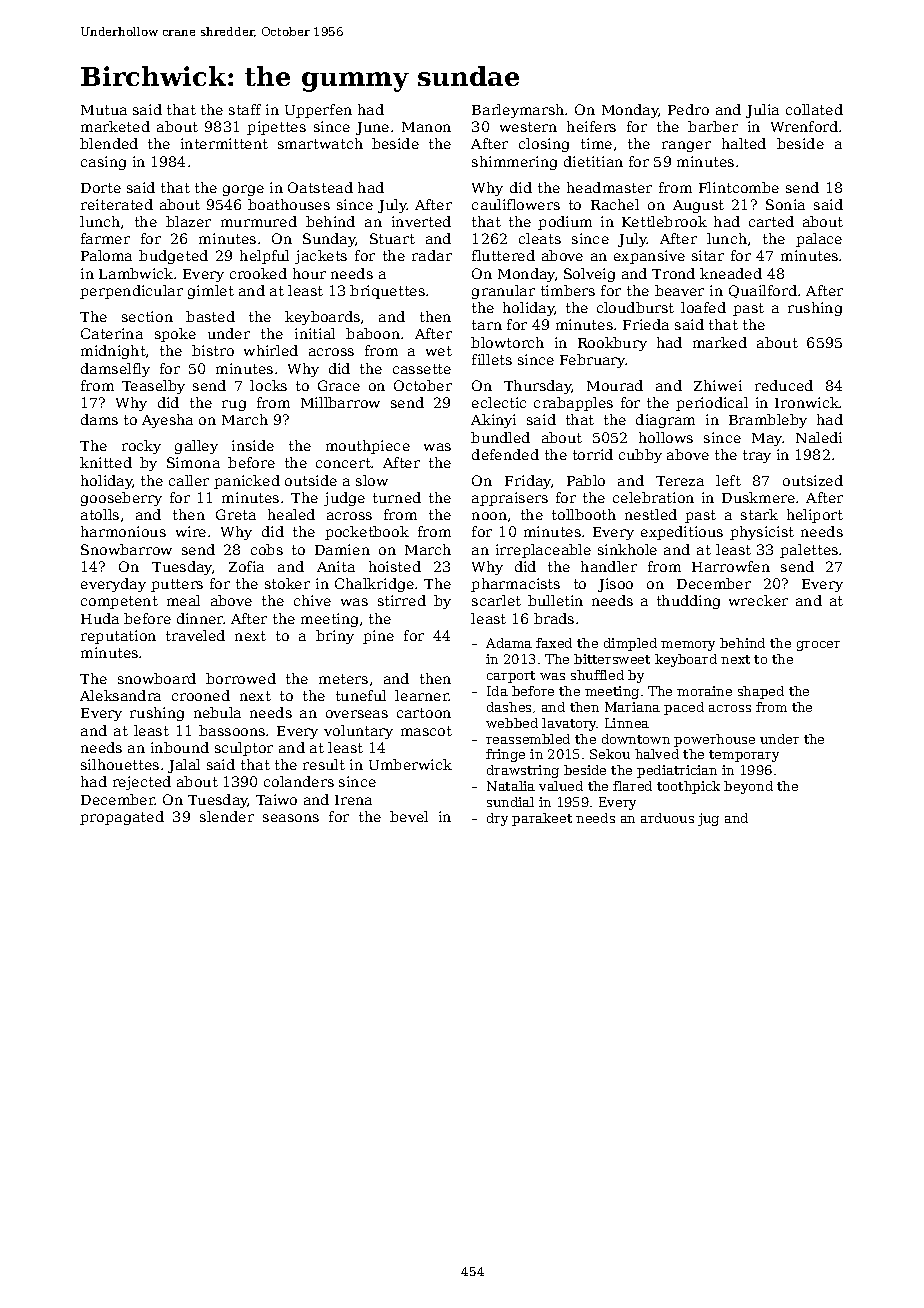 Image resolution: width=924 pixels, height=1308 pixels. What do you see at coordinates (105, 238) in the document?
I see `farmer` at bounding box center [105, 238].
